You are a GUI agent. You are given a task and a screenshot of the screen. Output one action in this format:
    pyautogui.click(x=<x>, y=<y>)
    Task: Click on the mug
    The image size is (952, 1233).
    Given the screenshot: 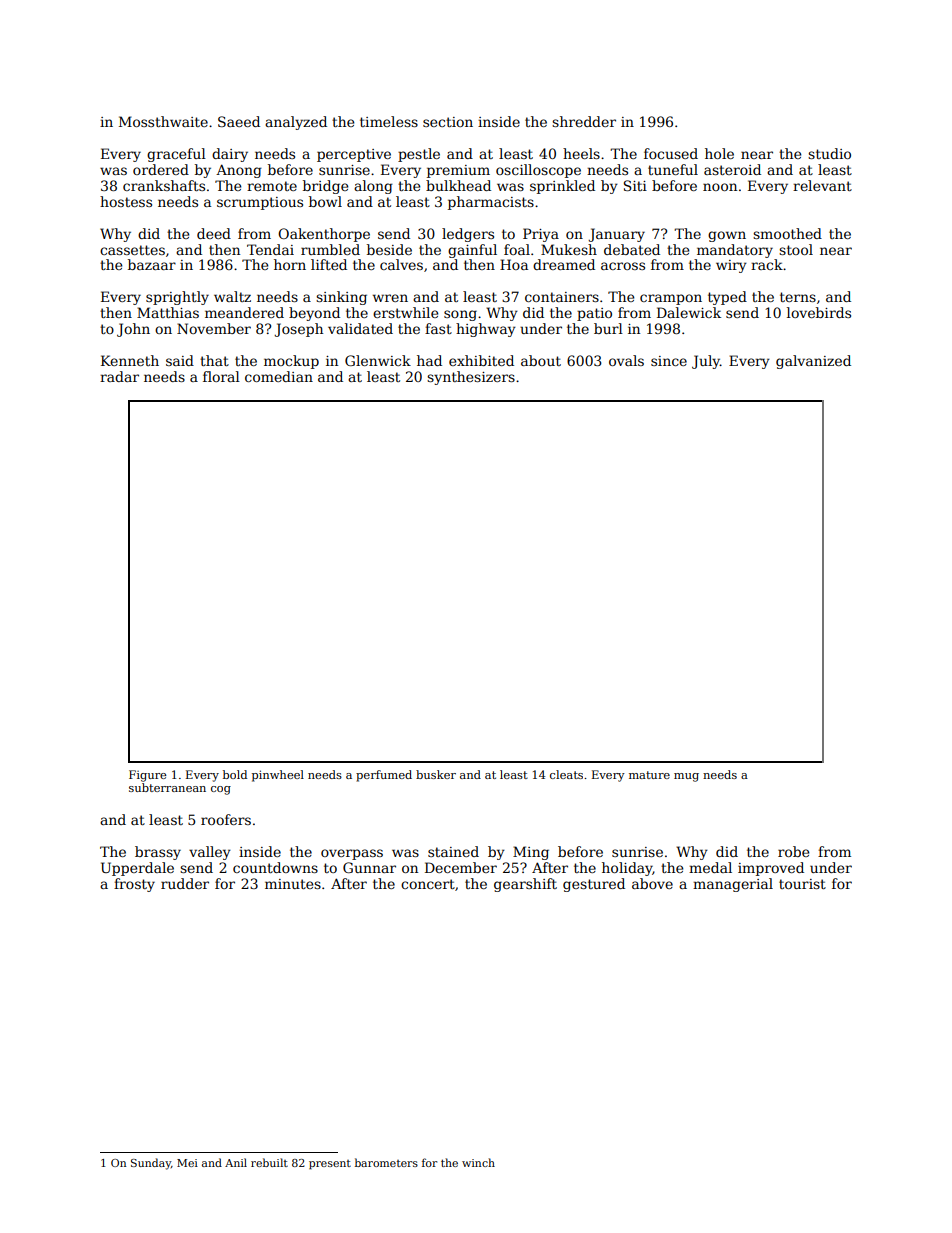 What is the action you would take?
    pyautogui.click(x=686, y=777)
